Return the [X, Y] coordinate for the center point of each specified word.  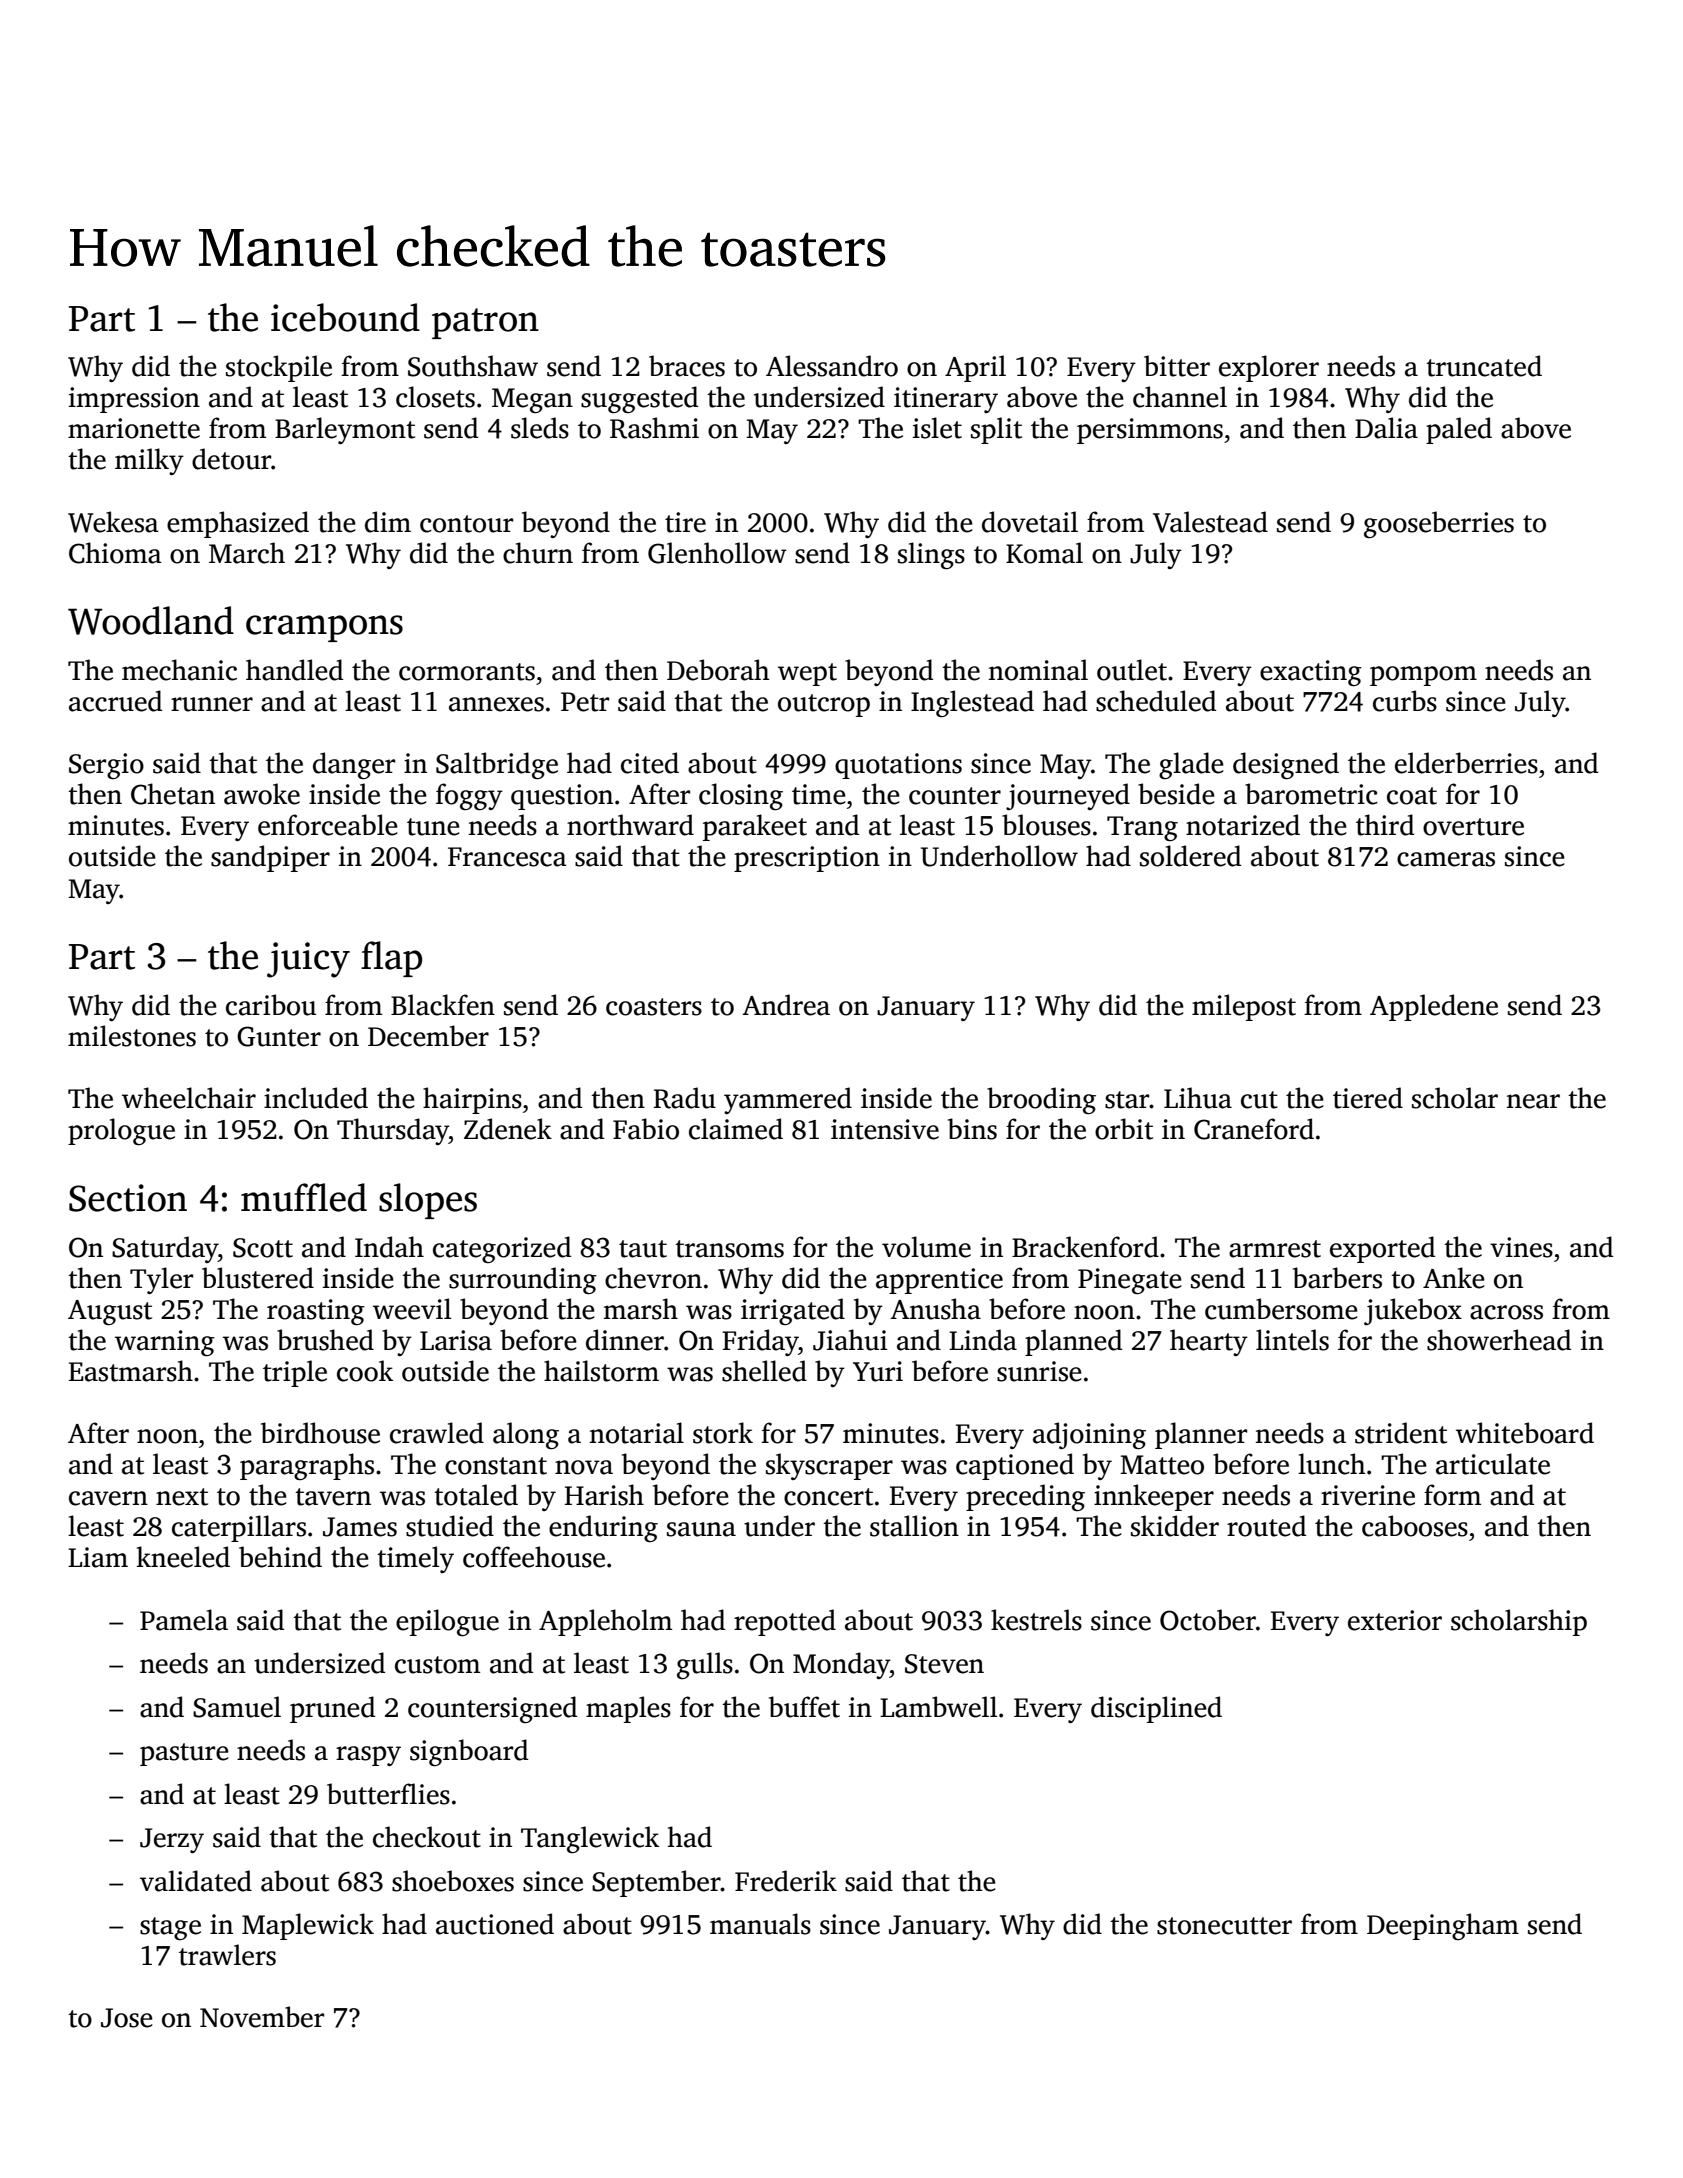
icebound [345, 317]
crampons [324, 628]
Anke [1454, 1278]
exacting [1311, 673]
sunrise [1039, 1371]
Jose [127, 2018]
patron [485, 323]
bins [972, 1129]
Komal [1044, 553]
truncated [1484, 366]
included [316, 1098]
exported [1382, 1249]
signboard [469, 1752]
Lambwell [938, 1707]
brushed [325, 1340]
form [1452, 1495]
